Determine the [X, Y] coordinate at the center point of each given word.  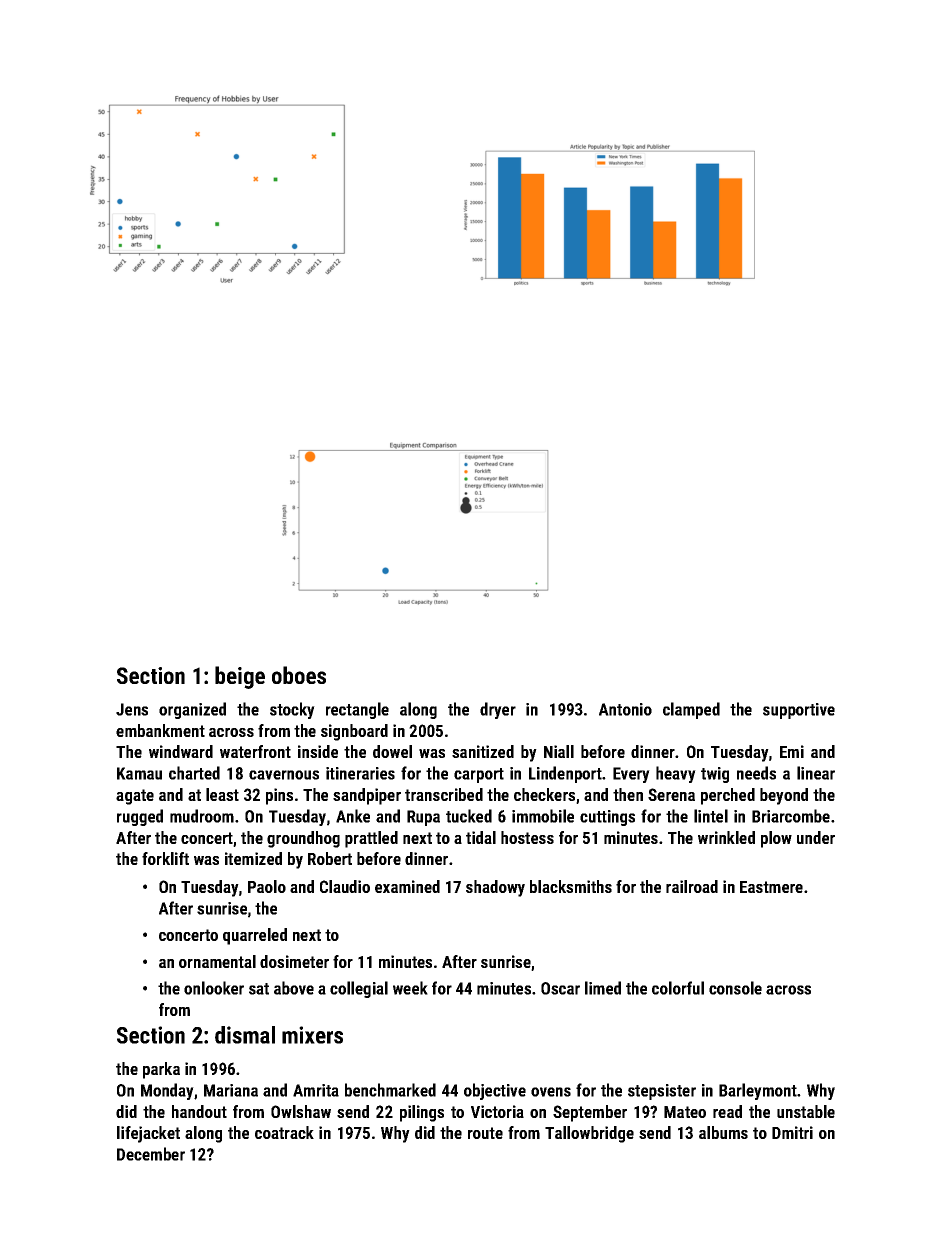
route [485, 1133]
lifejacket [148, 1134]
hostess [527, 837]
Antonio [625, 709]
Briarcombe [791, 816]
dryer [498, 710]
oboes [299, 675]
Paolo [267, 886]
